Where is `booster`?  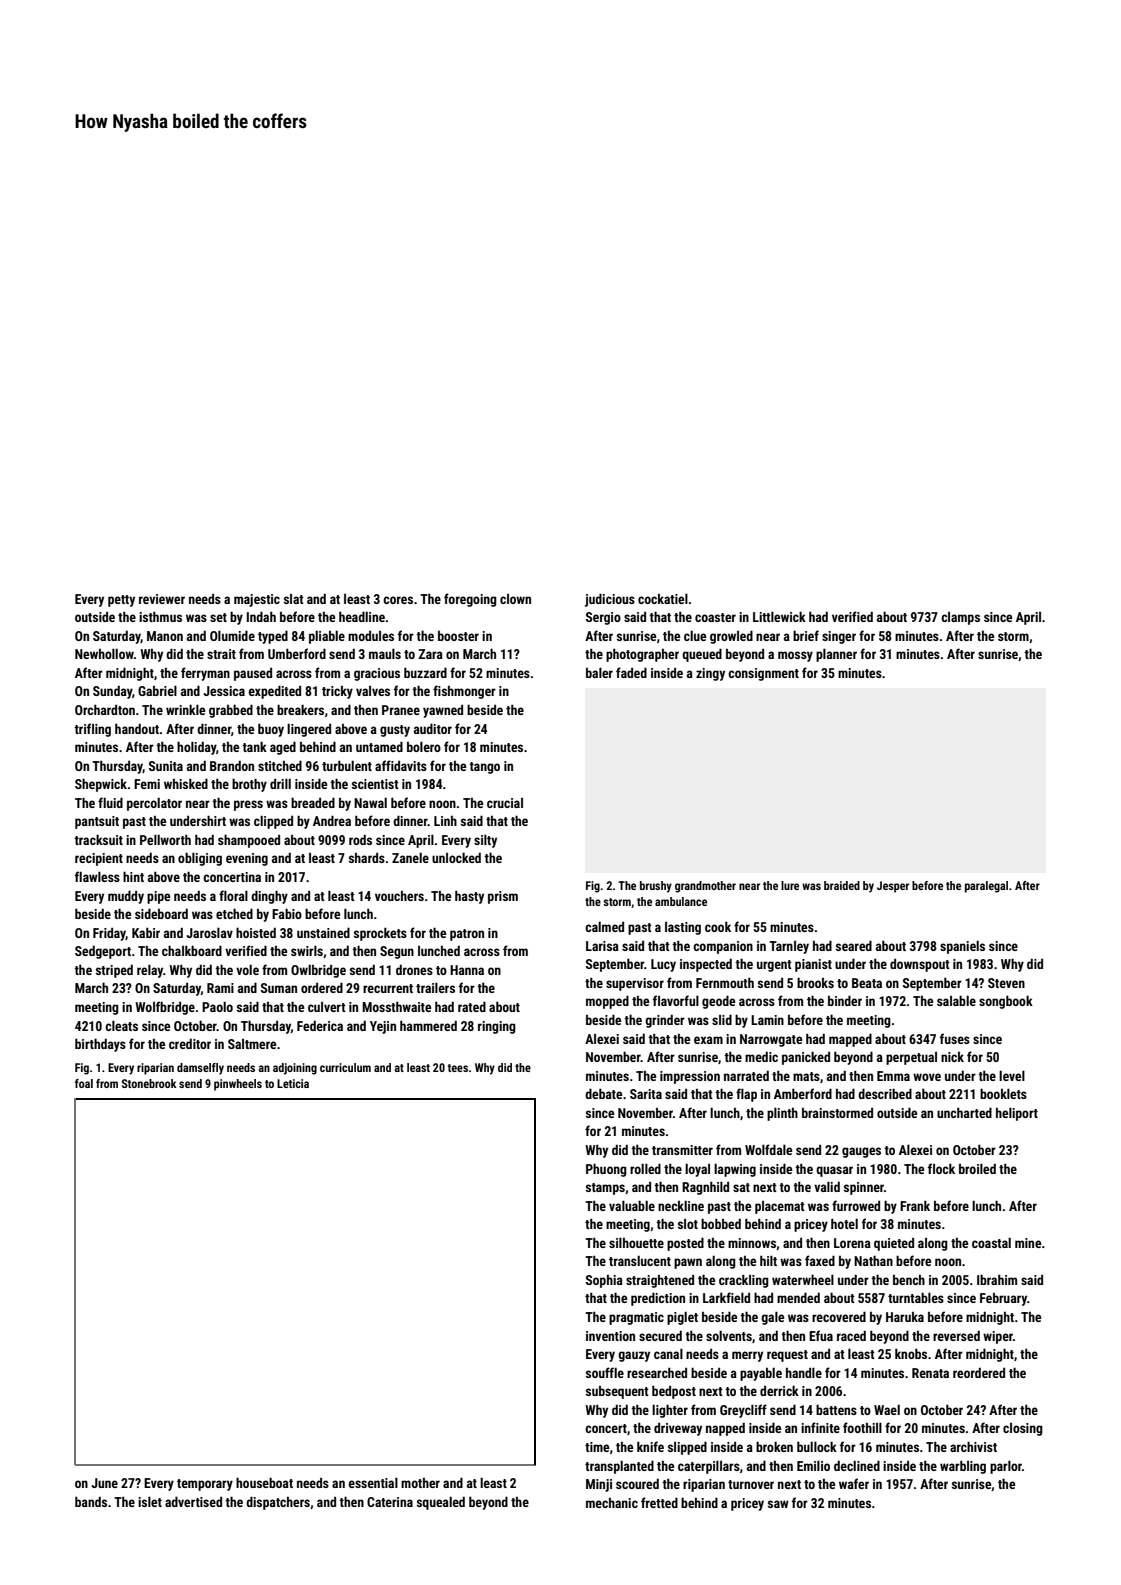
booster is located at coordinates (458, 636).
